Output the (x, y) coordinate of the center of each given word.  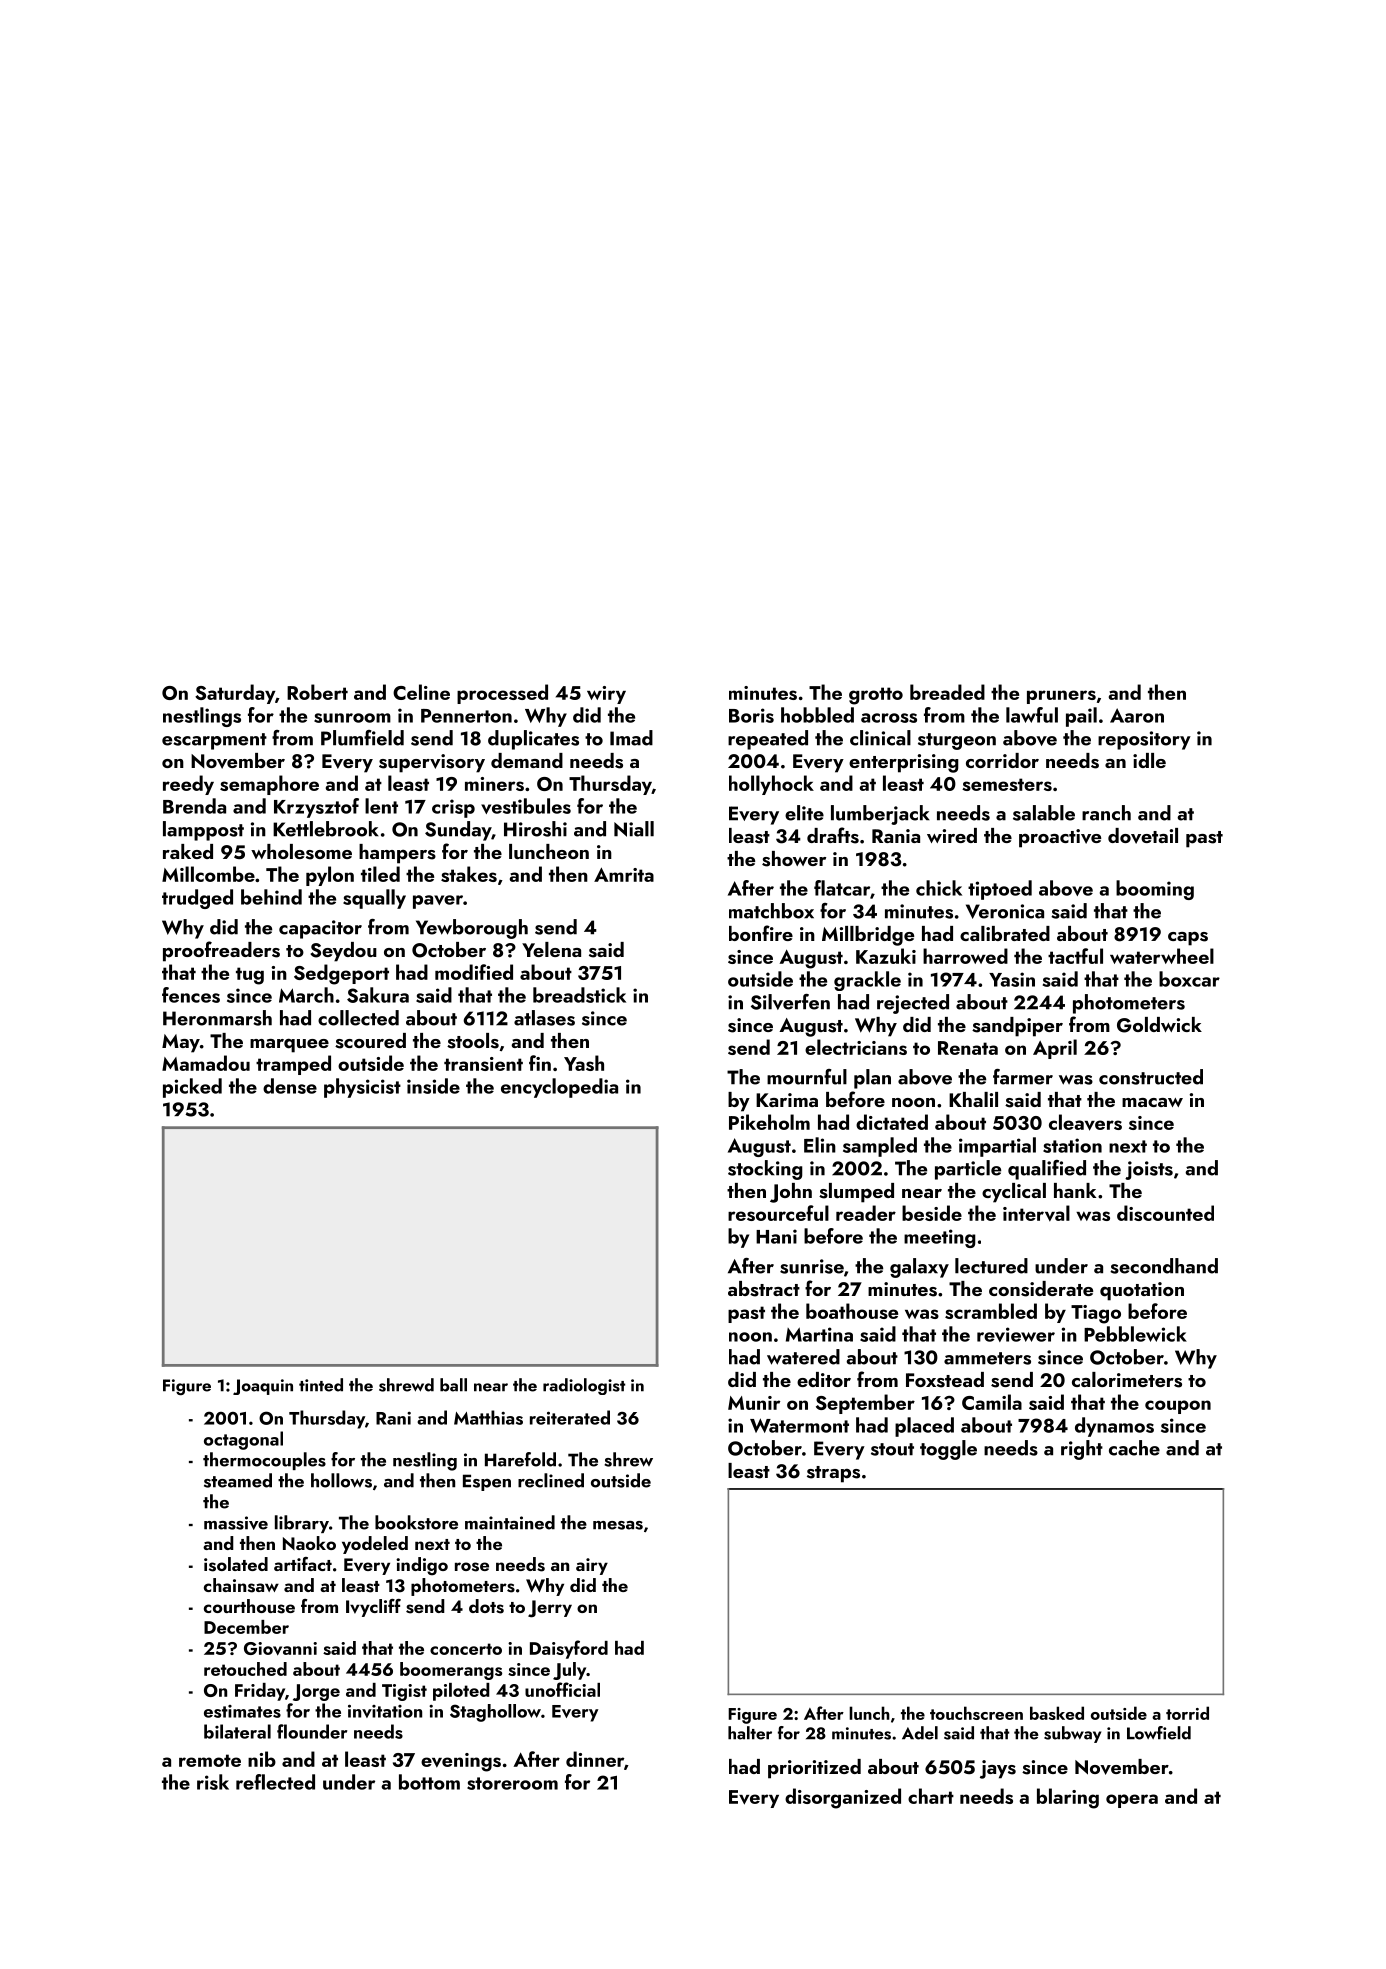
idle (1149, 760)
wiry (606, 695)
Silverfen (790, 1002)
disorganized (843, 1798)
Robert (317, 692)
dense (290, 1086)
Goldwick (1159, 1025)
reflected (275, 1782)
